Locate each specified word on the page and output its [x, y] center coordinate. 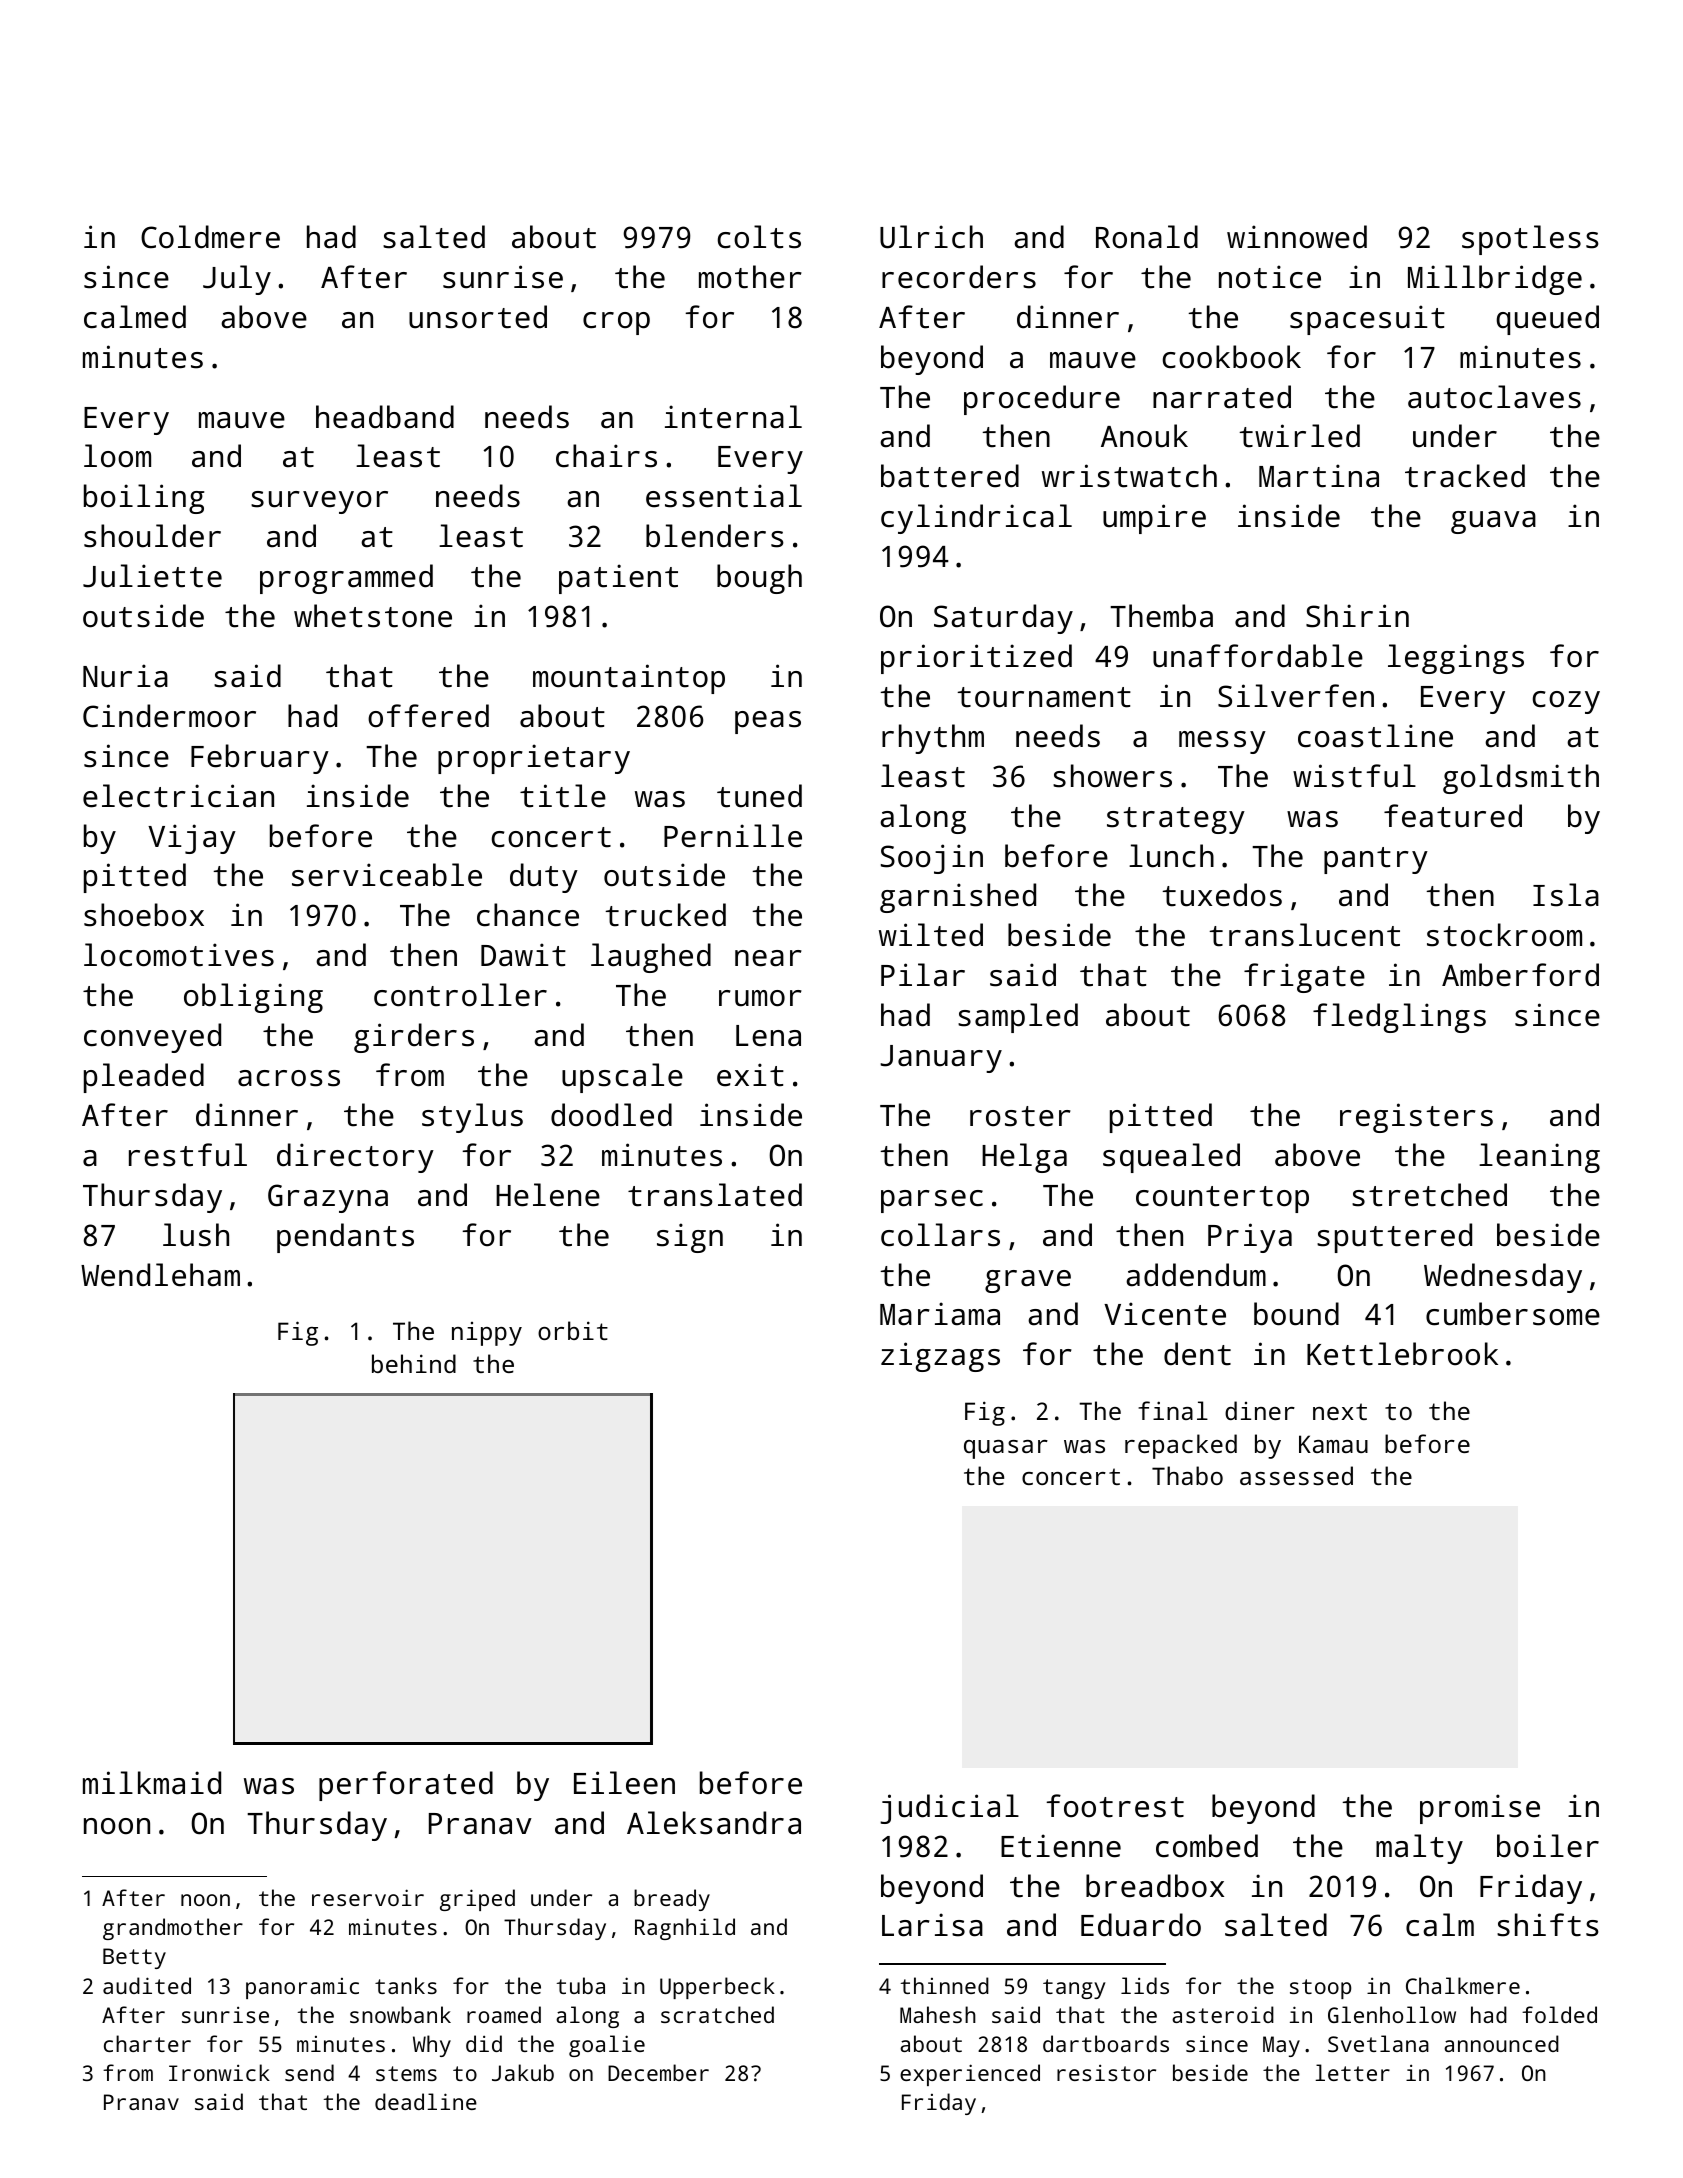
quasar [1006, 1449]
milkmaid [152, 1783]
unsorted [478, 317]
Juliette [152, 576]
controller [460, 995]
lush [196, 1235]
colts [759, 237]
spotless [1530, 240]
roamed [504, 2014]
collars [940, 1235]
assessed [1296, 1475]
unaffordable [1258, 656]
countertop [1222, 1199]
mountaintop [629, 679]
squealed [1171, 1158]
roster [1020, 1116]
